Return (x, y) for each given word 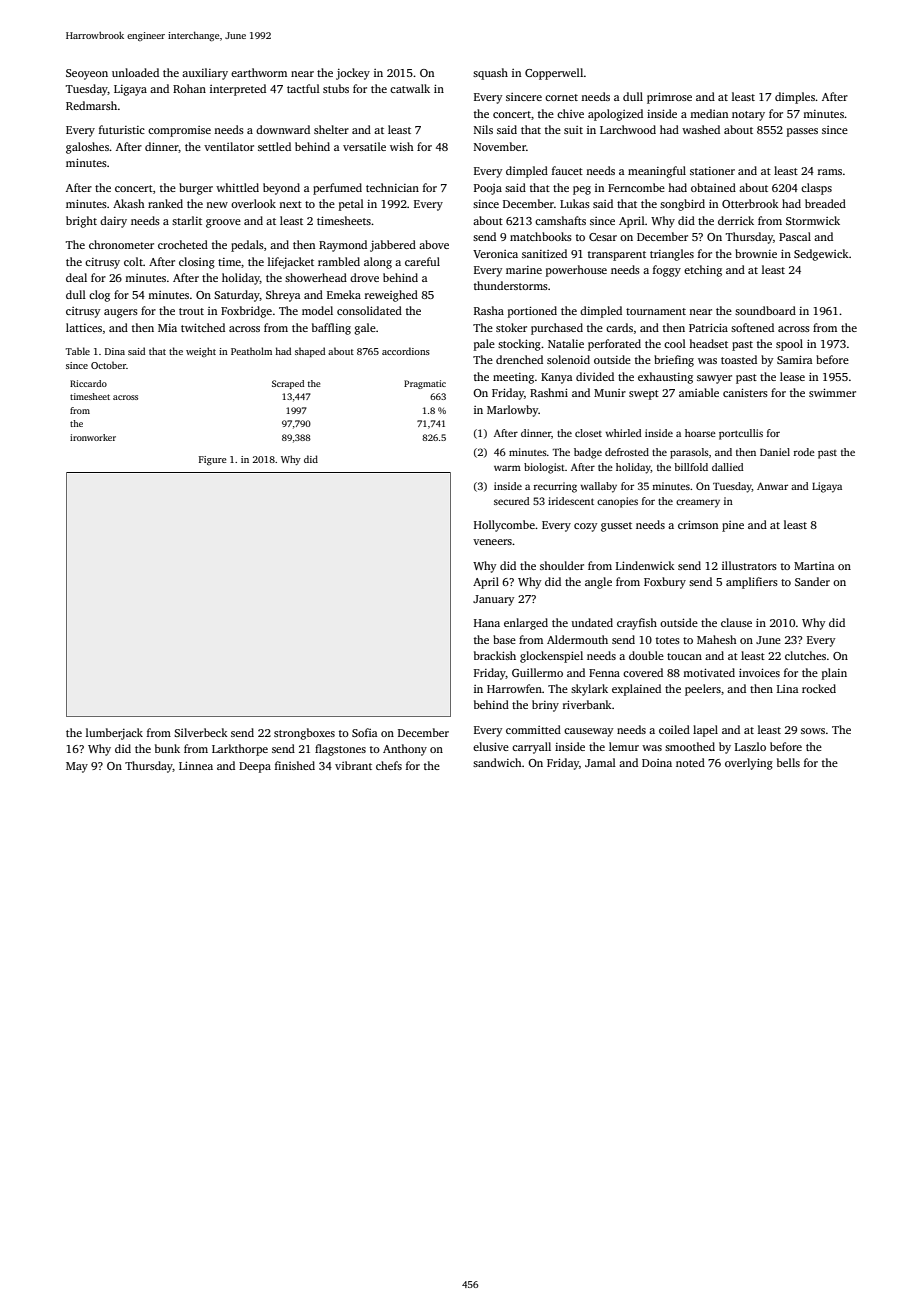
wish (402, 146)
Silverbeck (201, 732)
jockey (353, 74)
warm (507, 468)
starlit (187, 220)
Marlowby (513, 411)
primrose (669, 98)
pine (733, 526)
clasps (816, 189)
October (108, 365)
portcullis (741, 434)
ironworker (93, 437)
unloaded (135, 72)
